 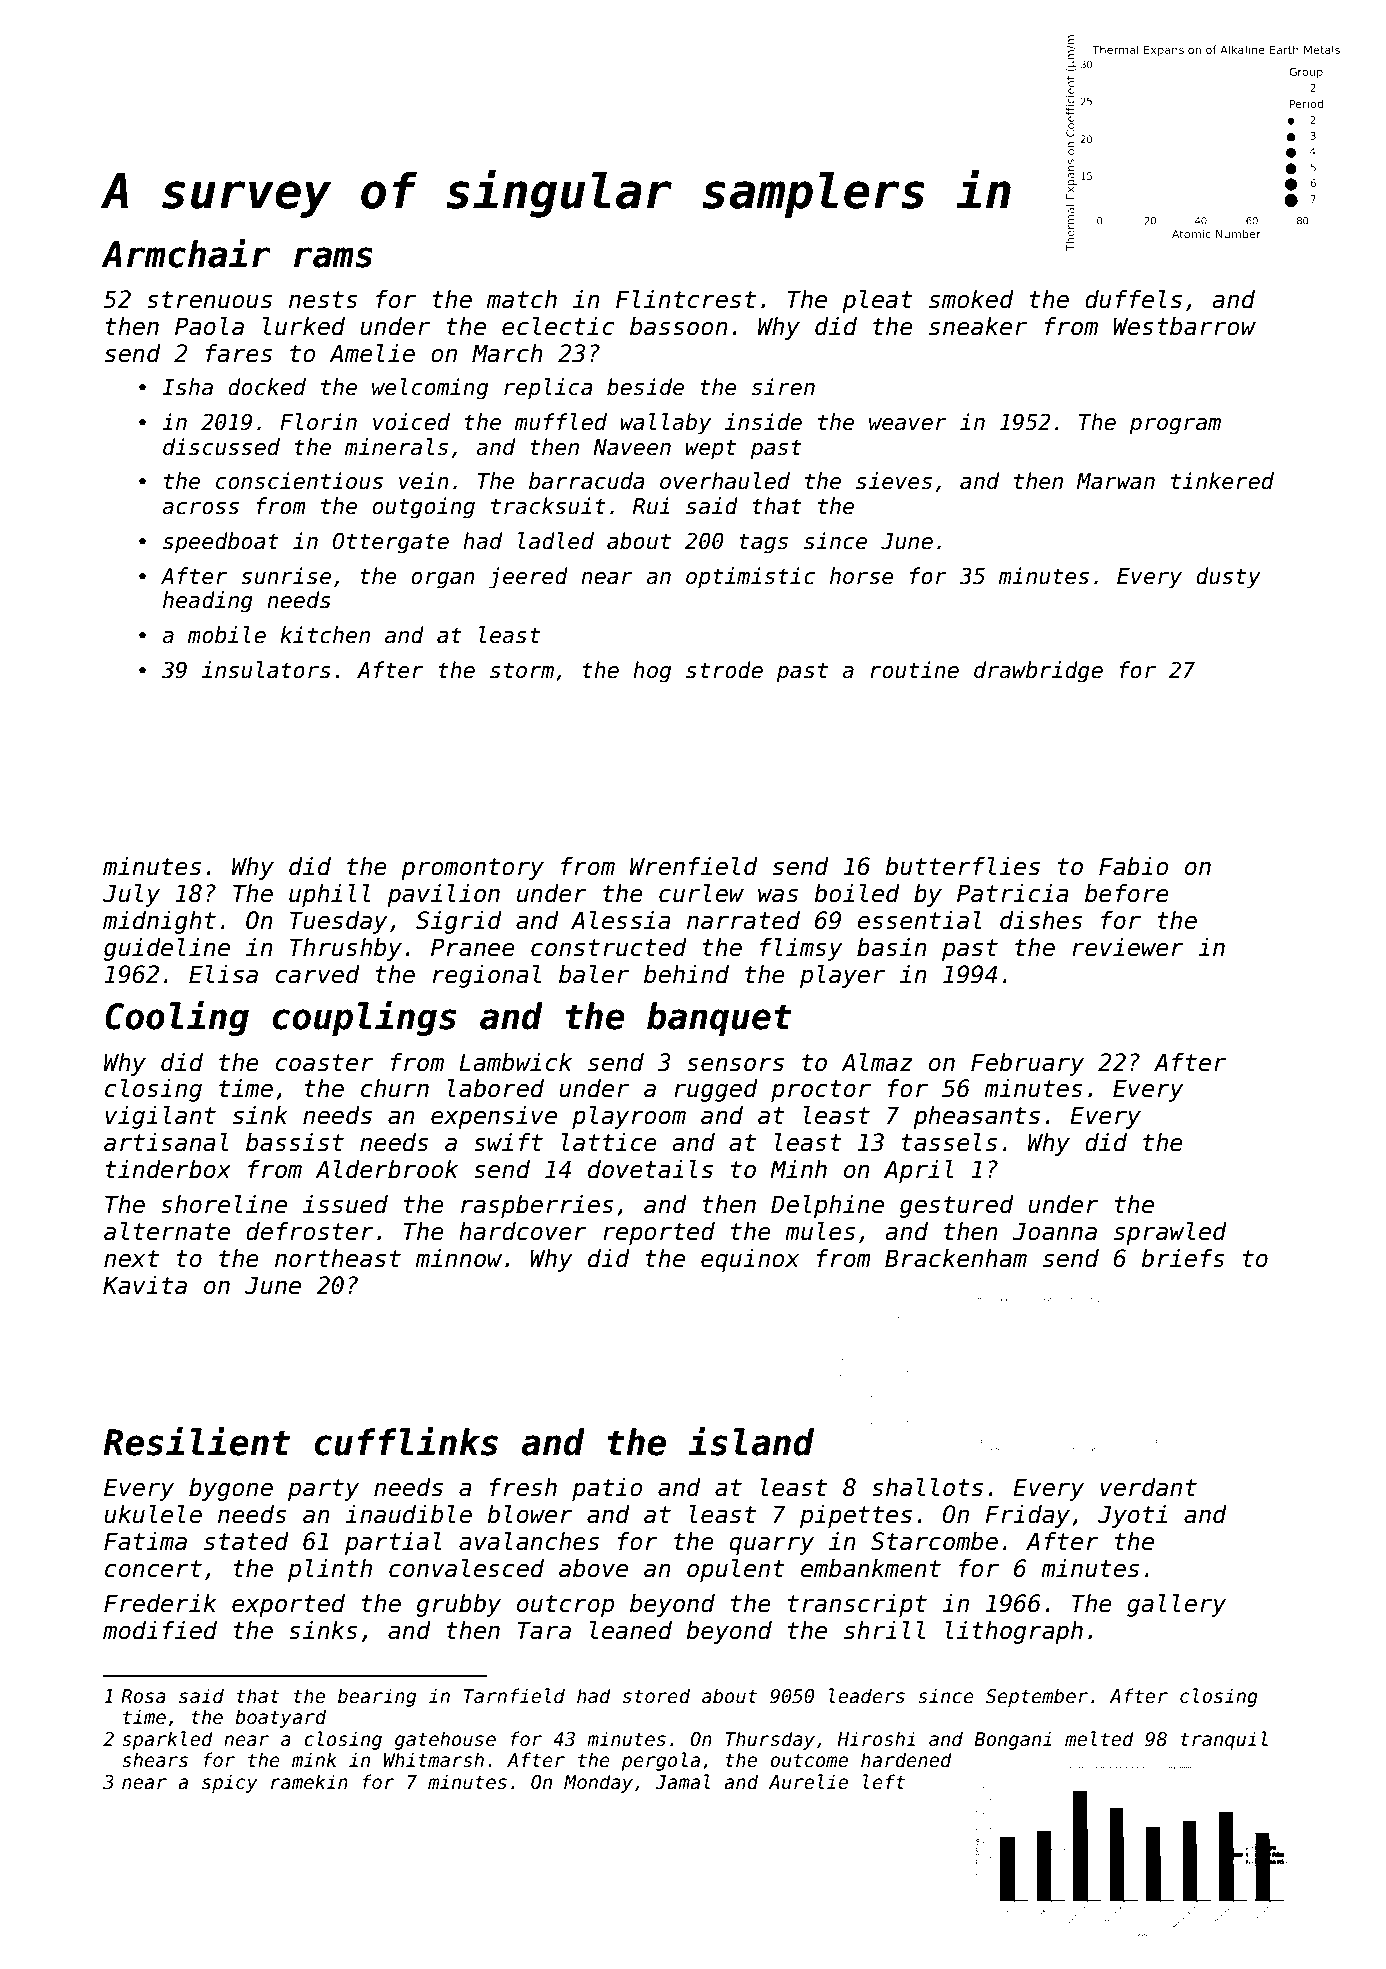 I want to click on Fabio, so click(x=1134, y=866).
